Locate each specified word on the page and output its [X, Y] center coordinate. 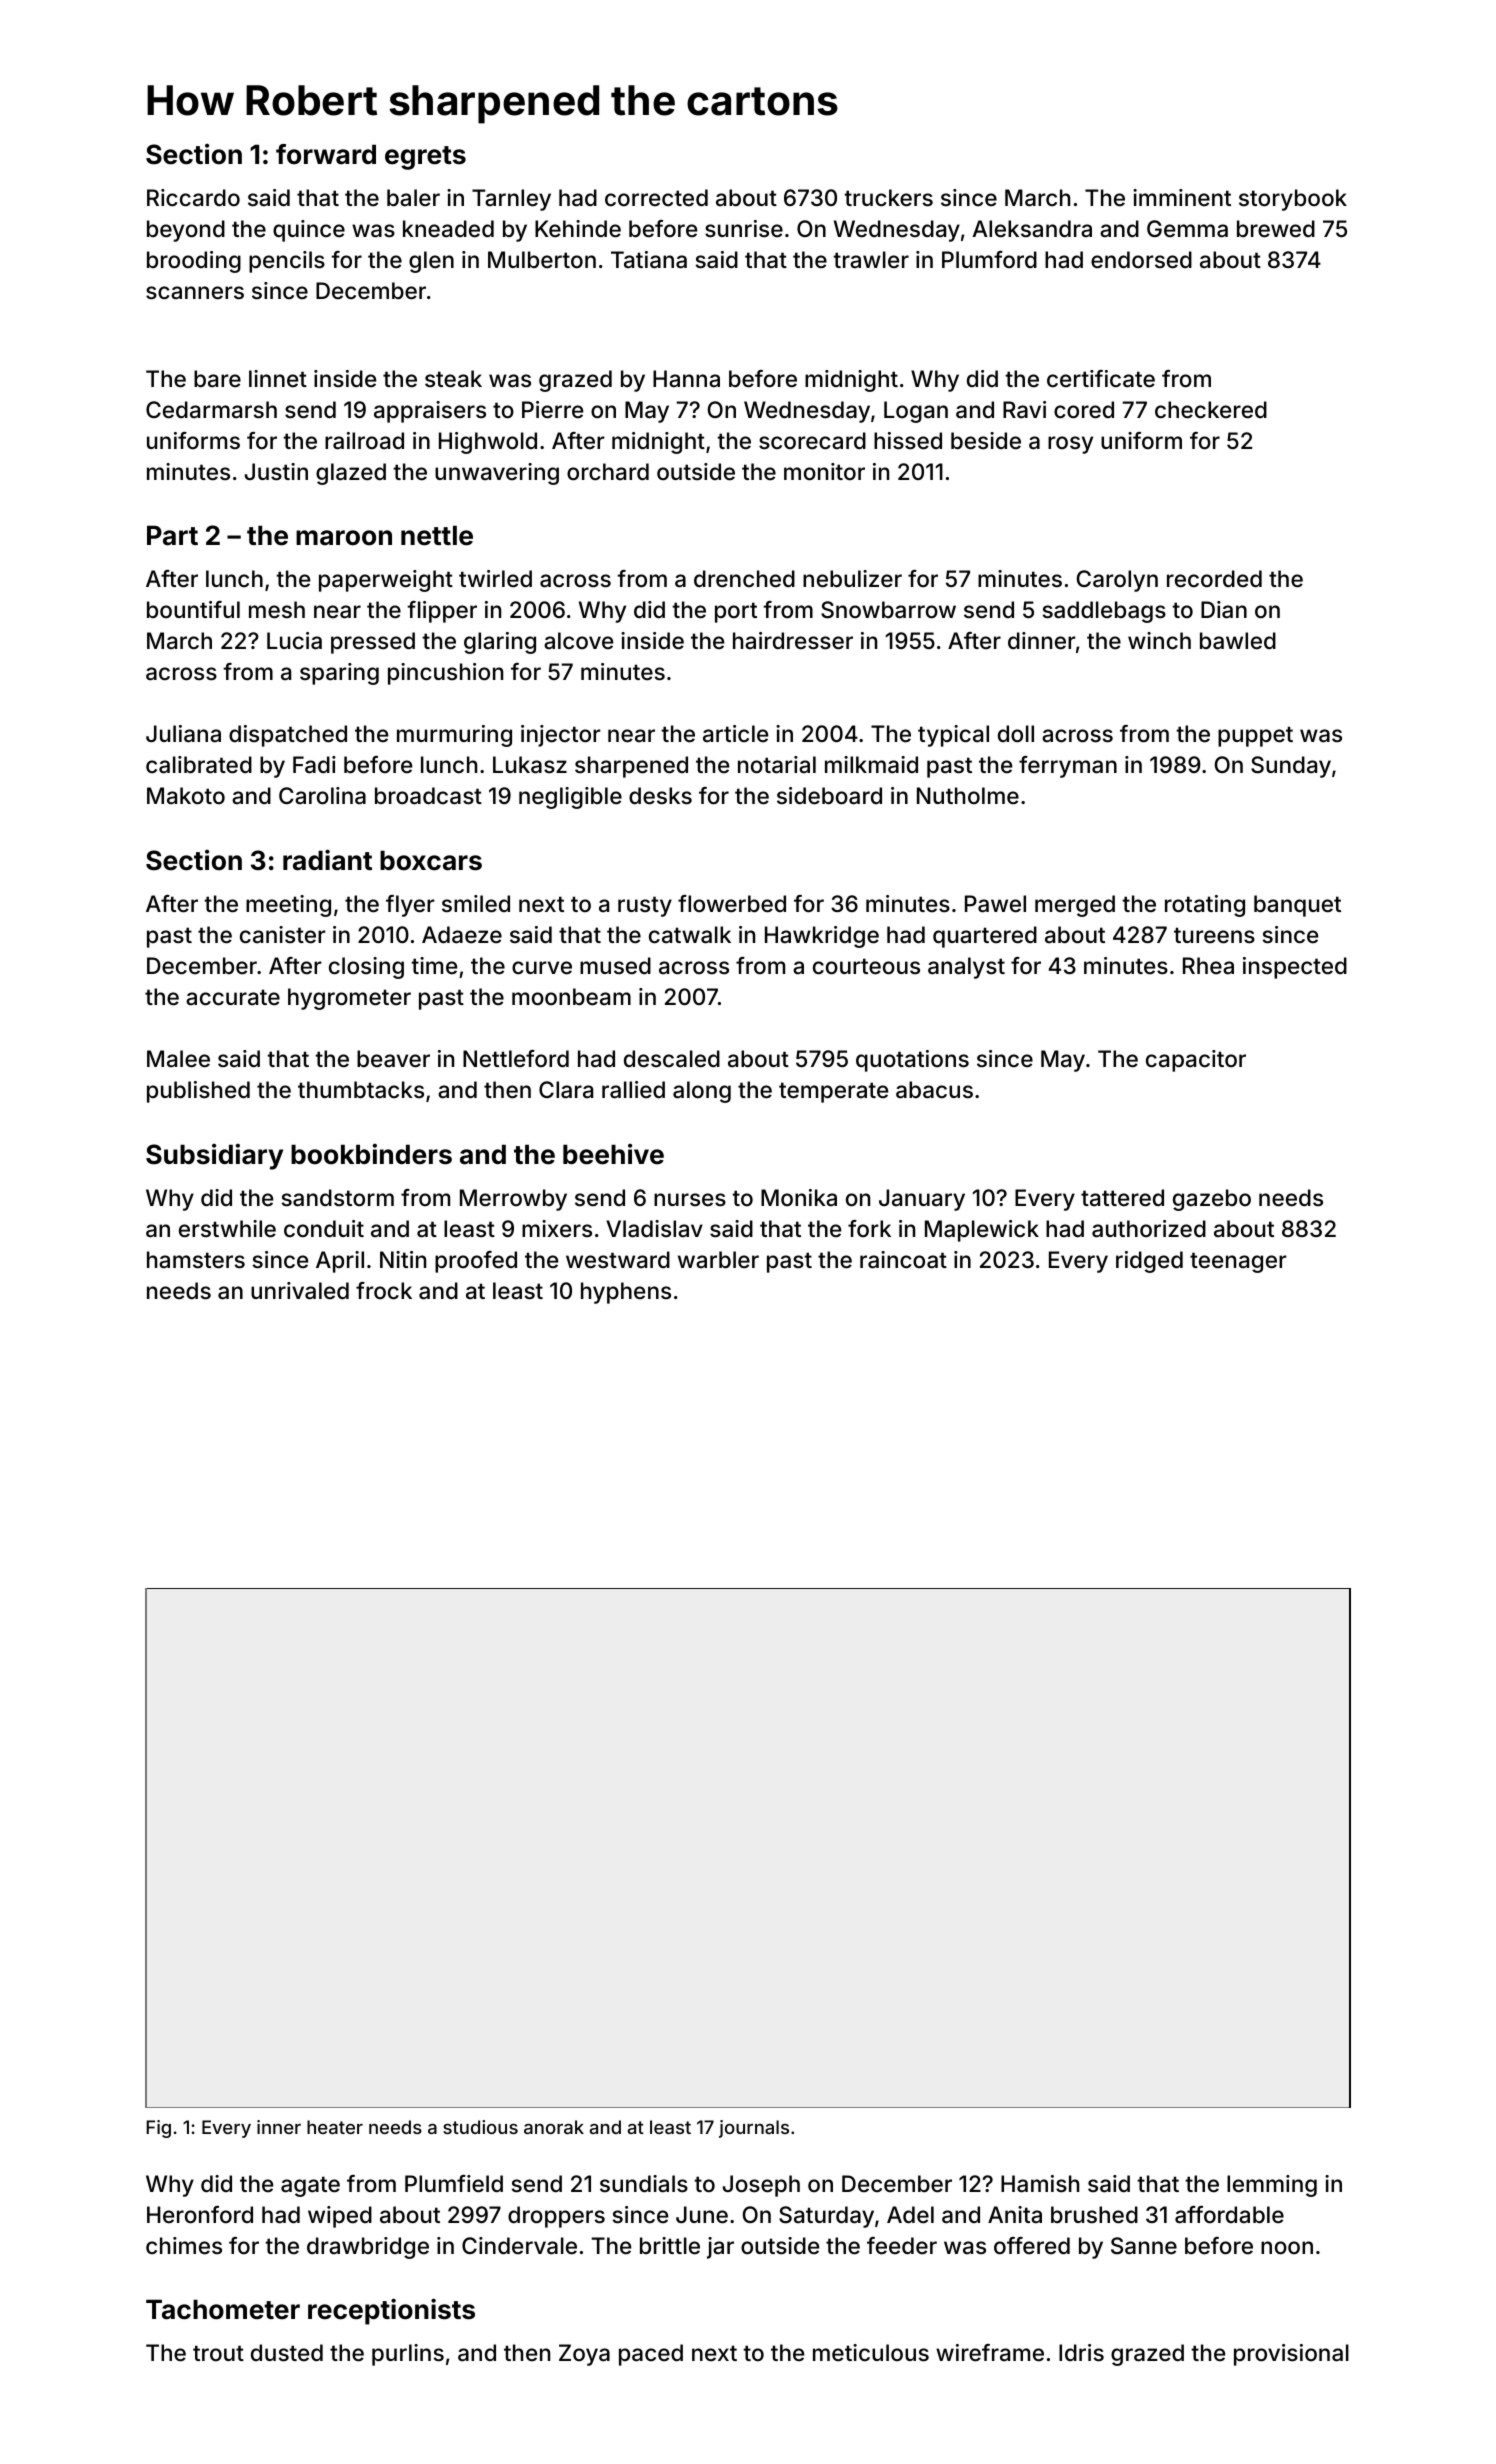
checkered [1211, 410]
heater [335, 2127]
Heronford [200, 2215]
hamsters [196, 1260]
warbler [718, 1260]
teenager [1238, 1262]
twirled [495, 579]
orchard [608, 472]
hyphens [626, 1293]
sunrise [744, 229]
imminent [1182, 198]
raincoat [903, 1260]
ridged [1149, 1262]
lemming [1272, 2186]
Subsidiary [214, 1157]
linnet [278, 378]
